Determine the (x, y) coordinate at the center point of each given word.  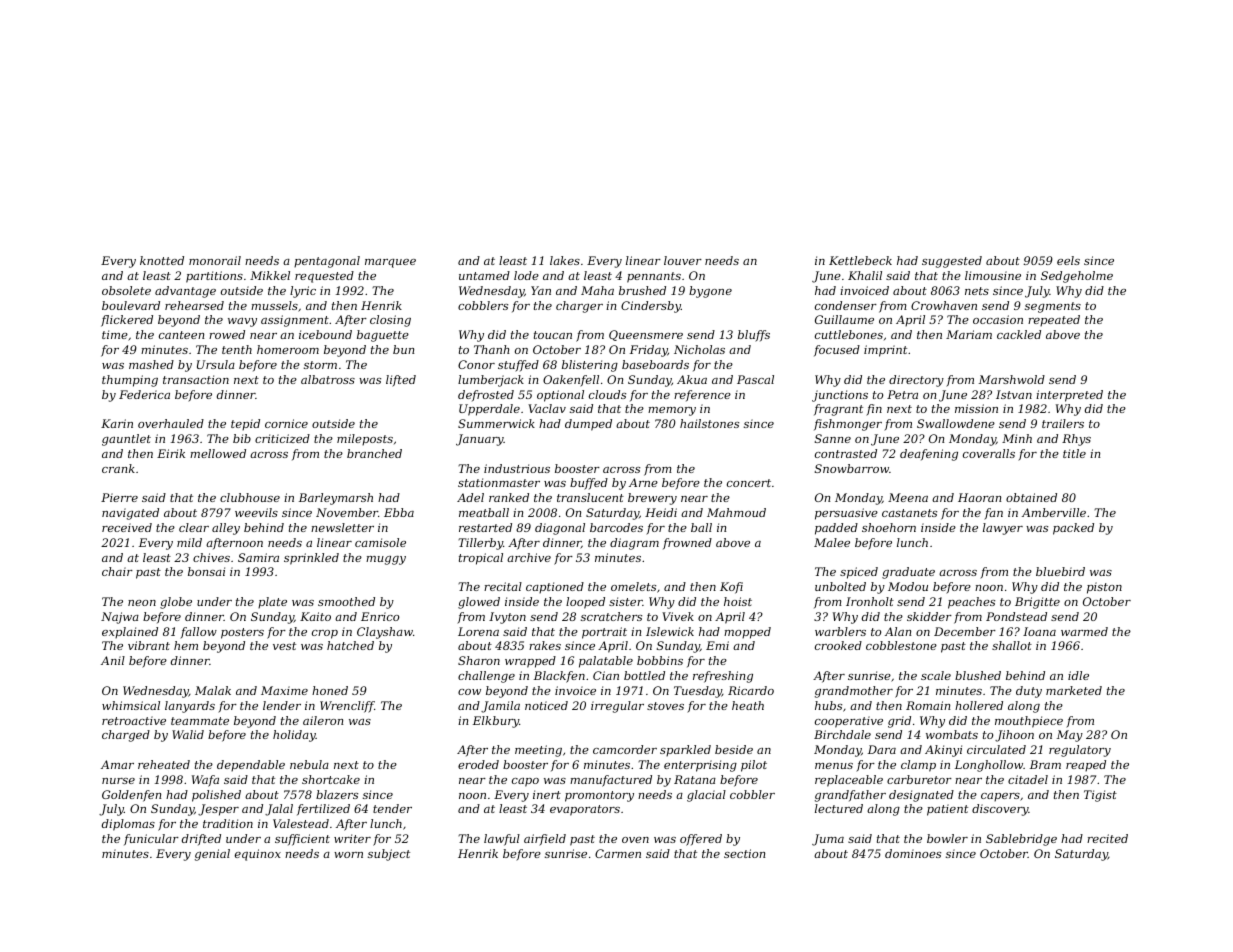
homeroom (288, 349)
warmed (1084, 631)
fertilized (323, 809)
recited (1107, 838)
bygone (710, 292)
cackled (1019, 334)
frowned (687, 543)
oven (635, 840)
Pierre (119, 497)
